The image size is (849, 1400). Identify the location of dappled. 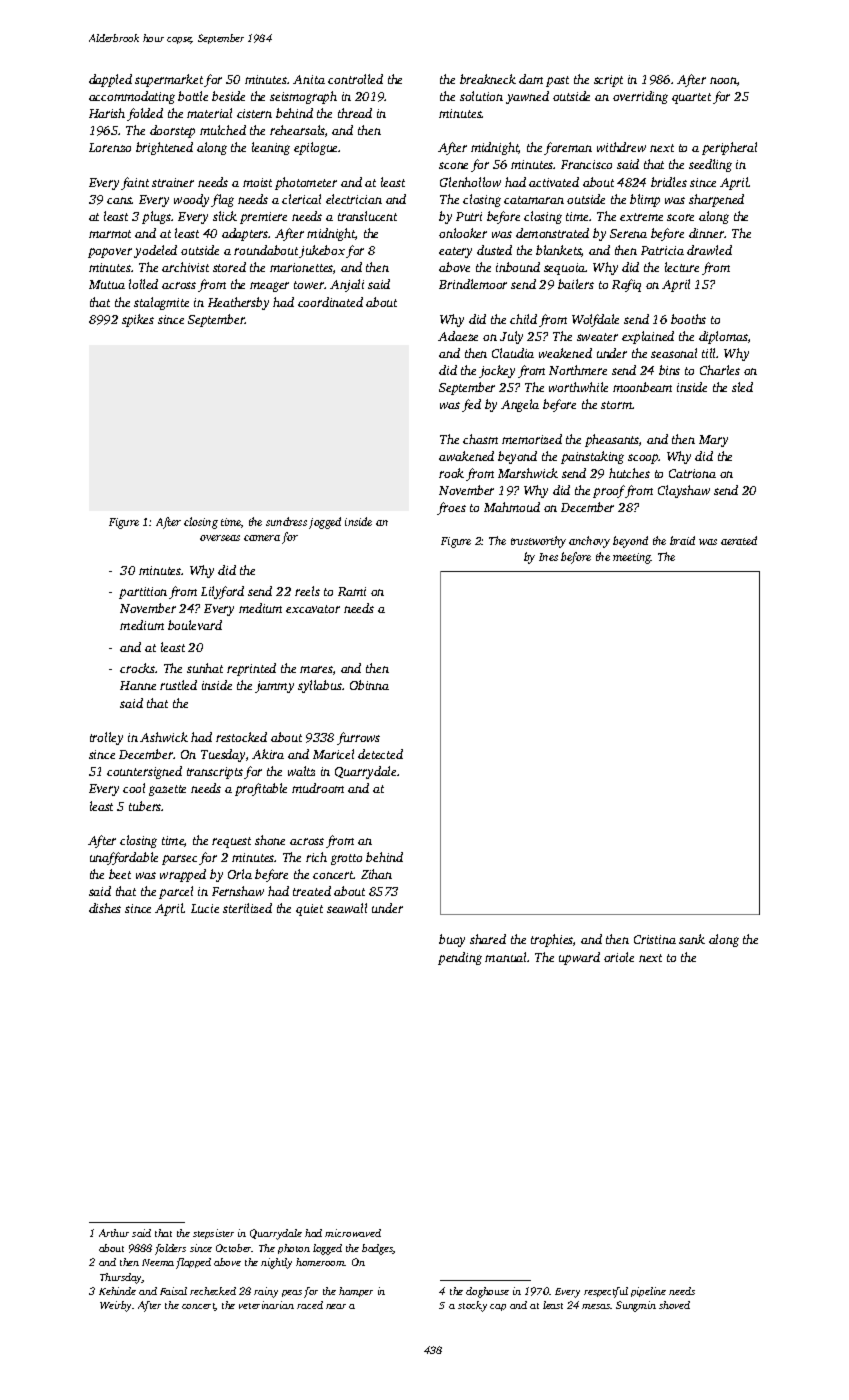
(110, 80).
